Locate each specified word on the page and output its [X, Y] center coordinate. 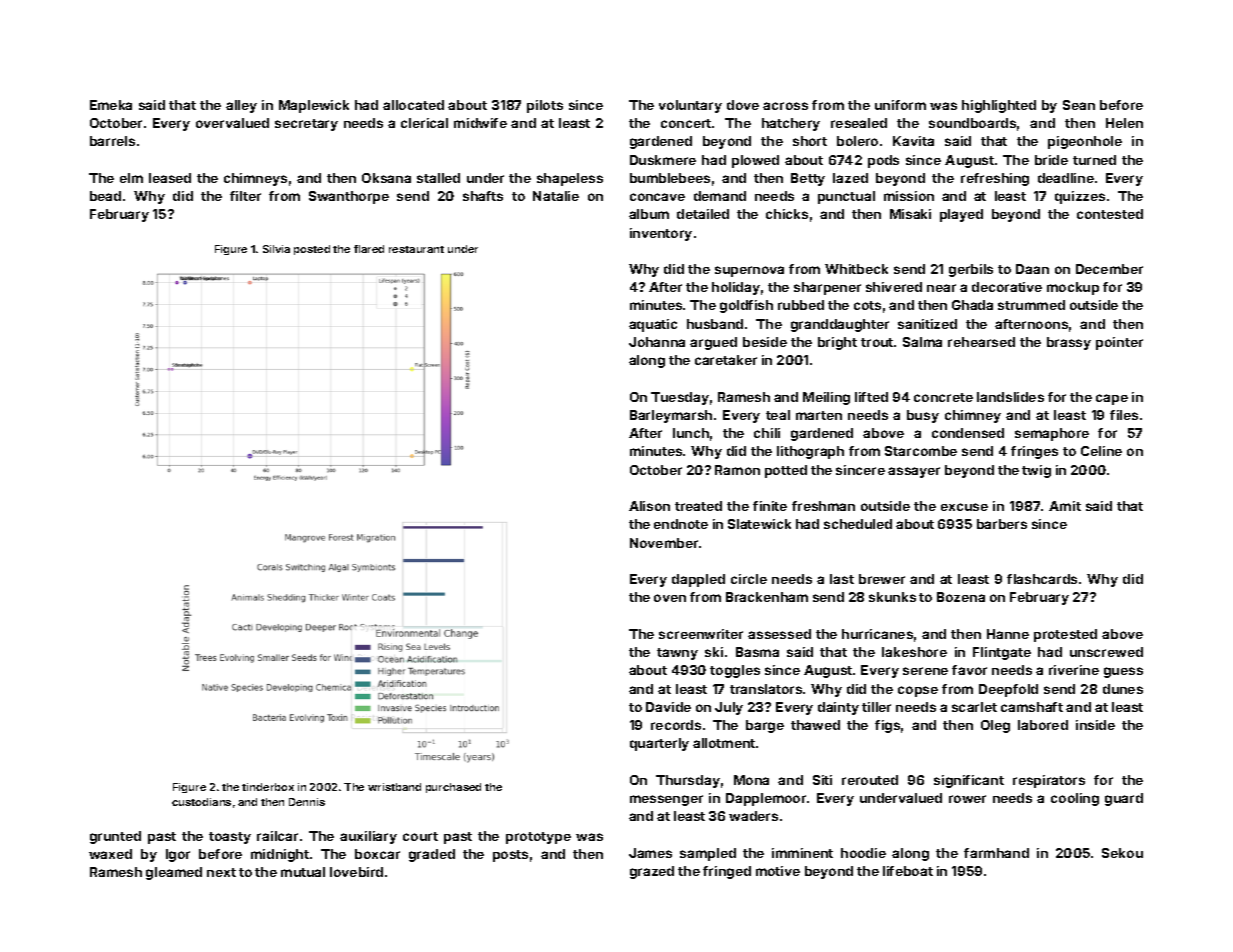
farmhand [996, 853]
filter [245, 196]
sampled [708, 854]
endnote [681, 524]
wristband [394, 787]
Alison [649, 506]
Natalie [556, 196]
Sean [1079, 105]
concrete [943, 397]
